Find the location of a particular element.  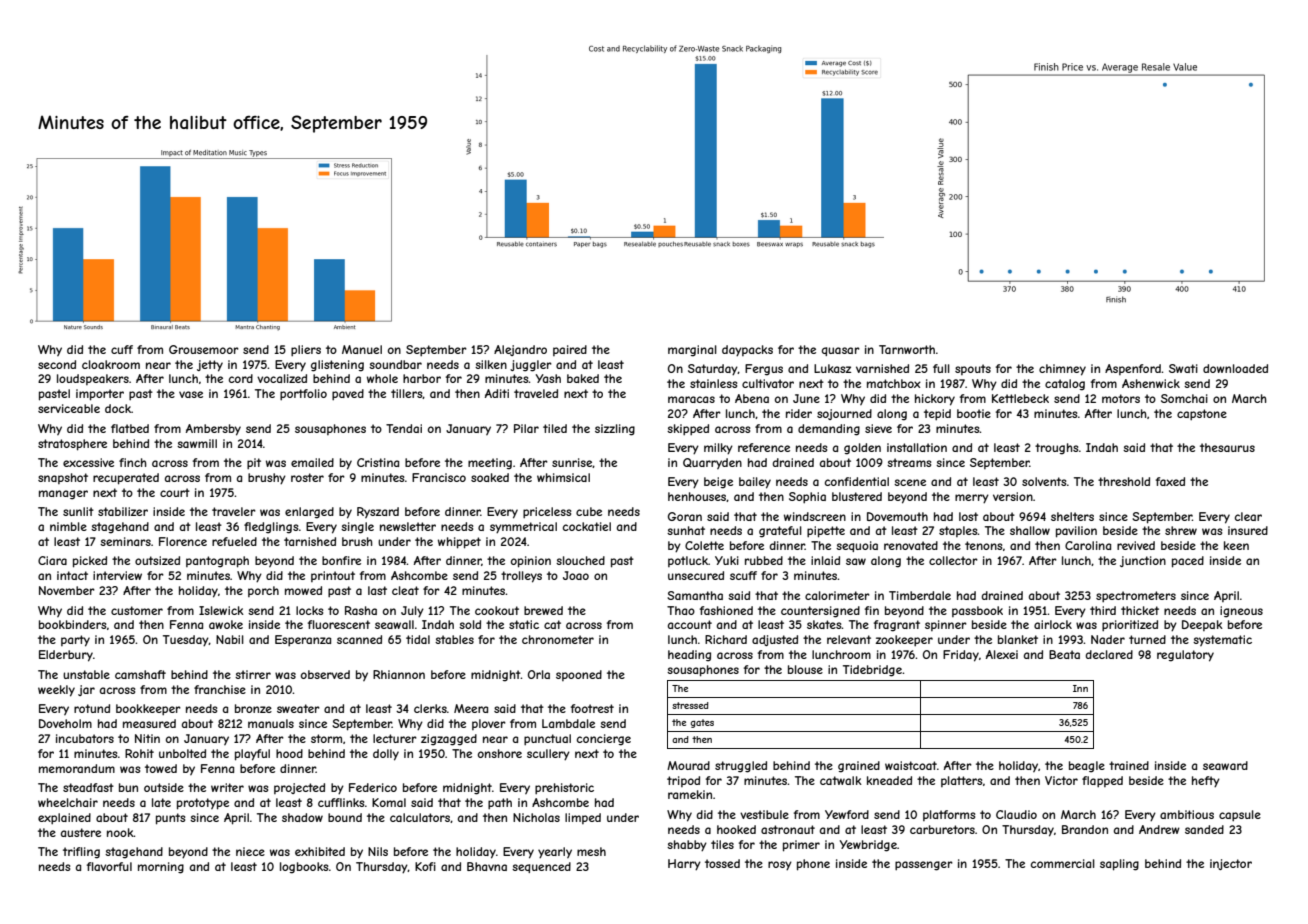

trolleys is located at coordinates (521, 577).
